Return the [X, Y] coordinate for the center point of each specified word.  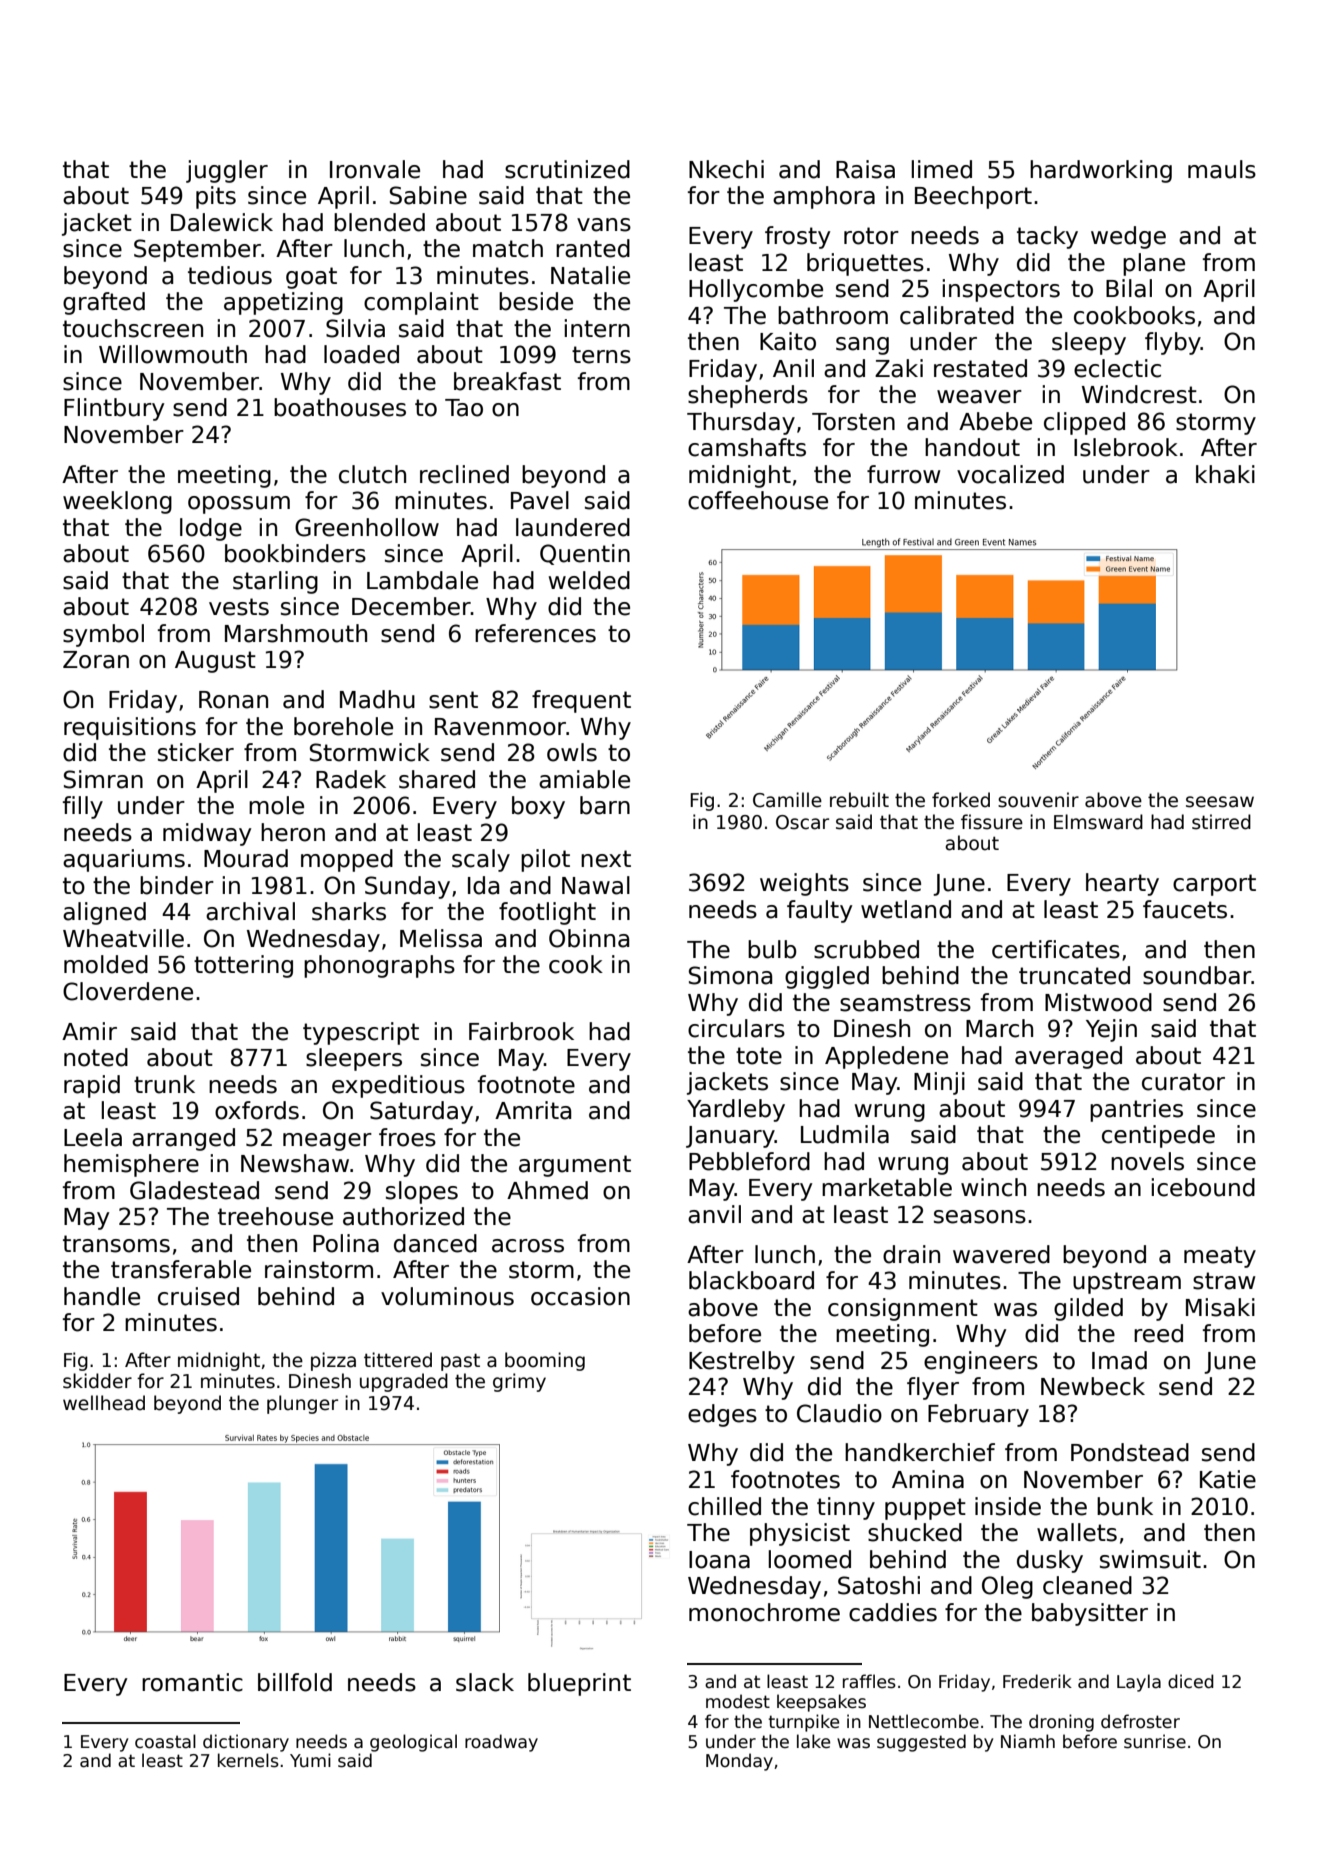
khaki [1225, 474]
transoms [116, 1244]
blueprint [579, 1684]
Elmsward [1098, 822]
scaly [481, 860]
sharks [349, 911]
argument [575, 1166]
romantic [192, 1682]
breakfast [507, 381]
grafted [104, 303]
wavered [1001, 1254]
